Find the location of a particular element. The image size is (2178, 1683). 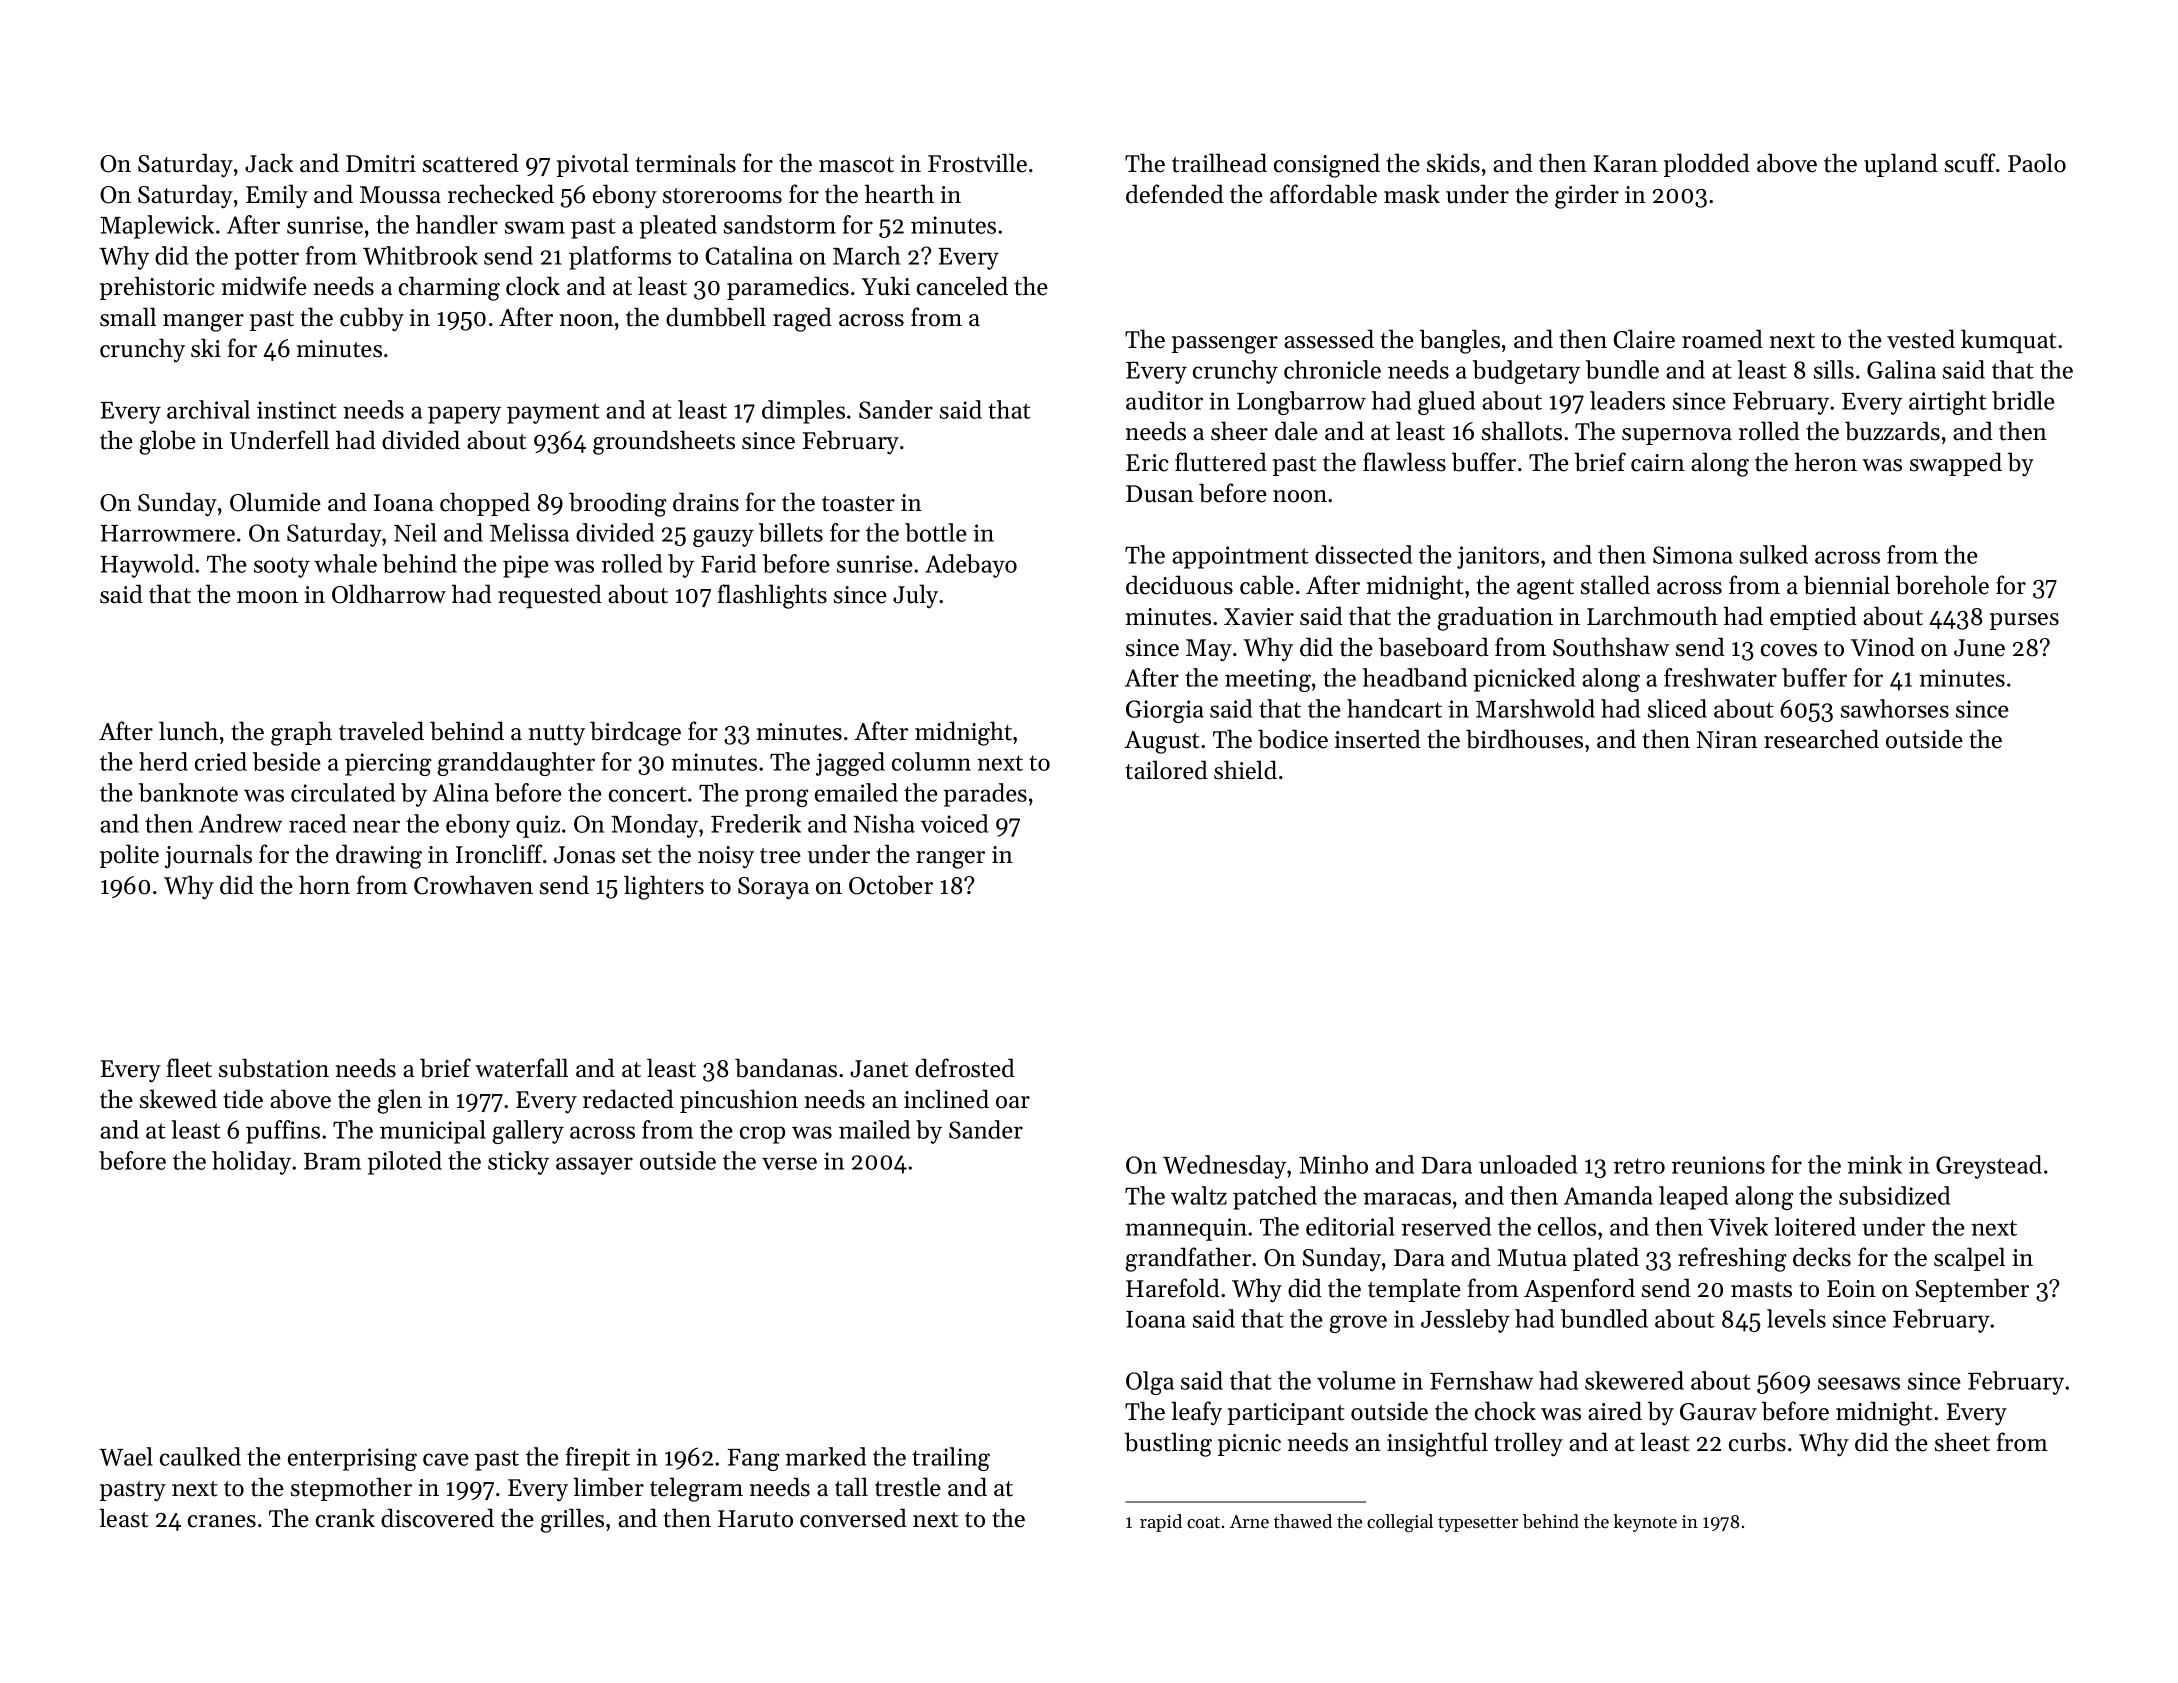

October is located at coordinates (891, 885).
